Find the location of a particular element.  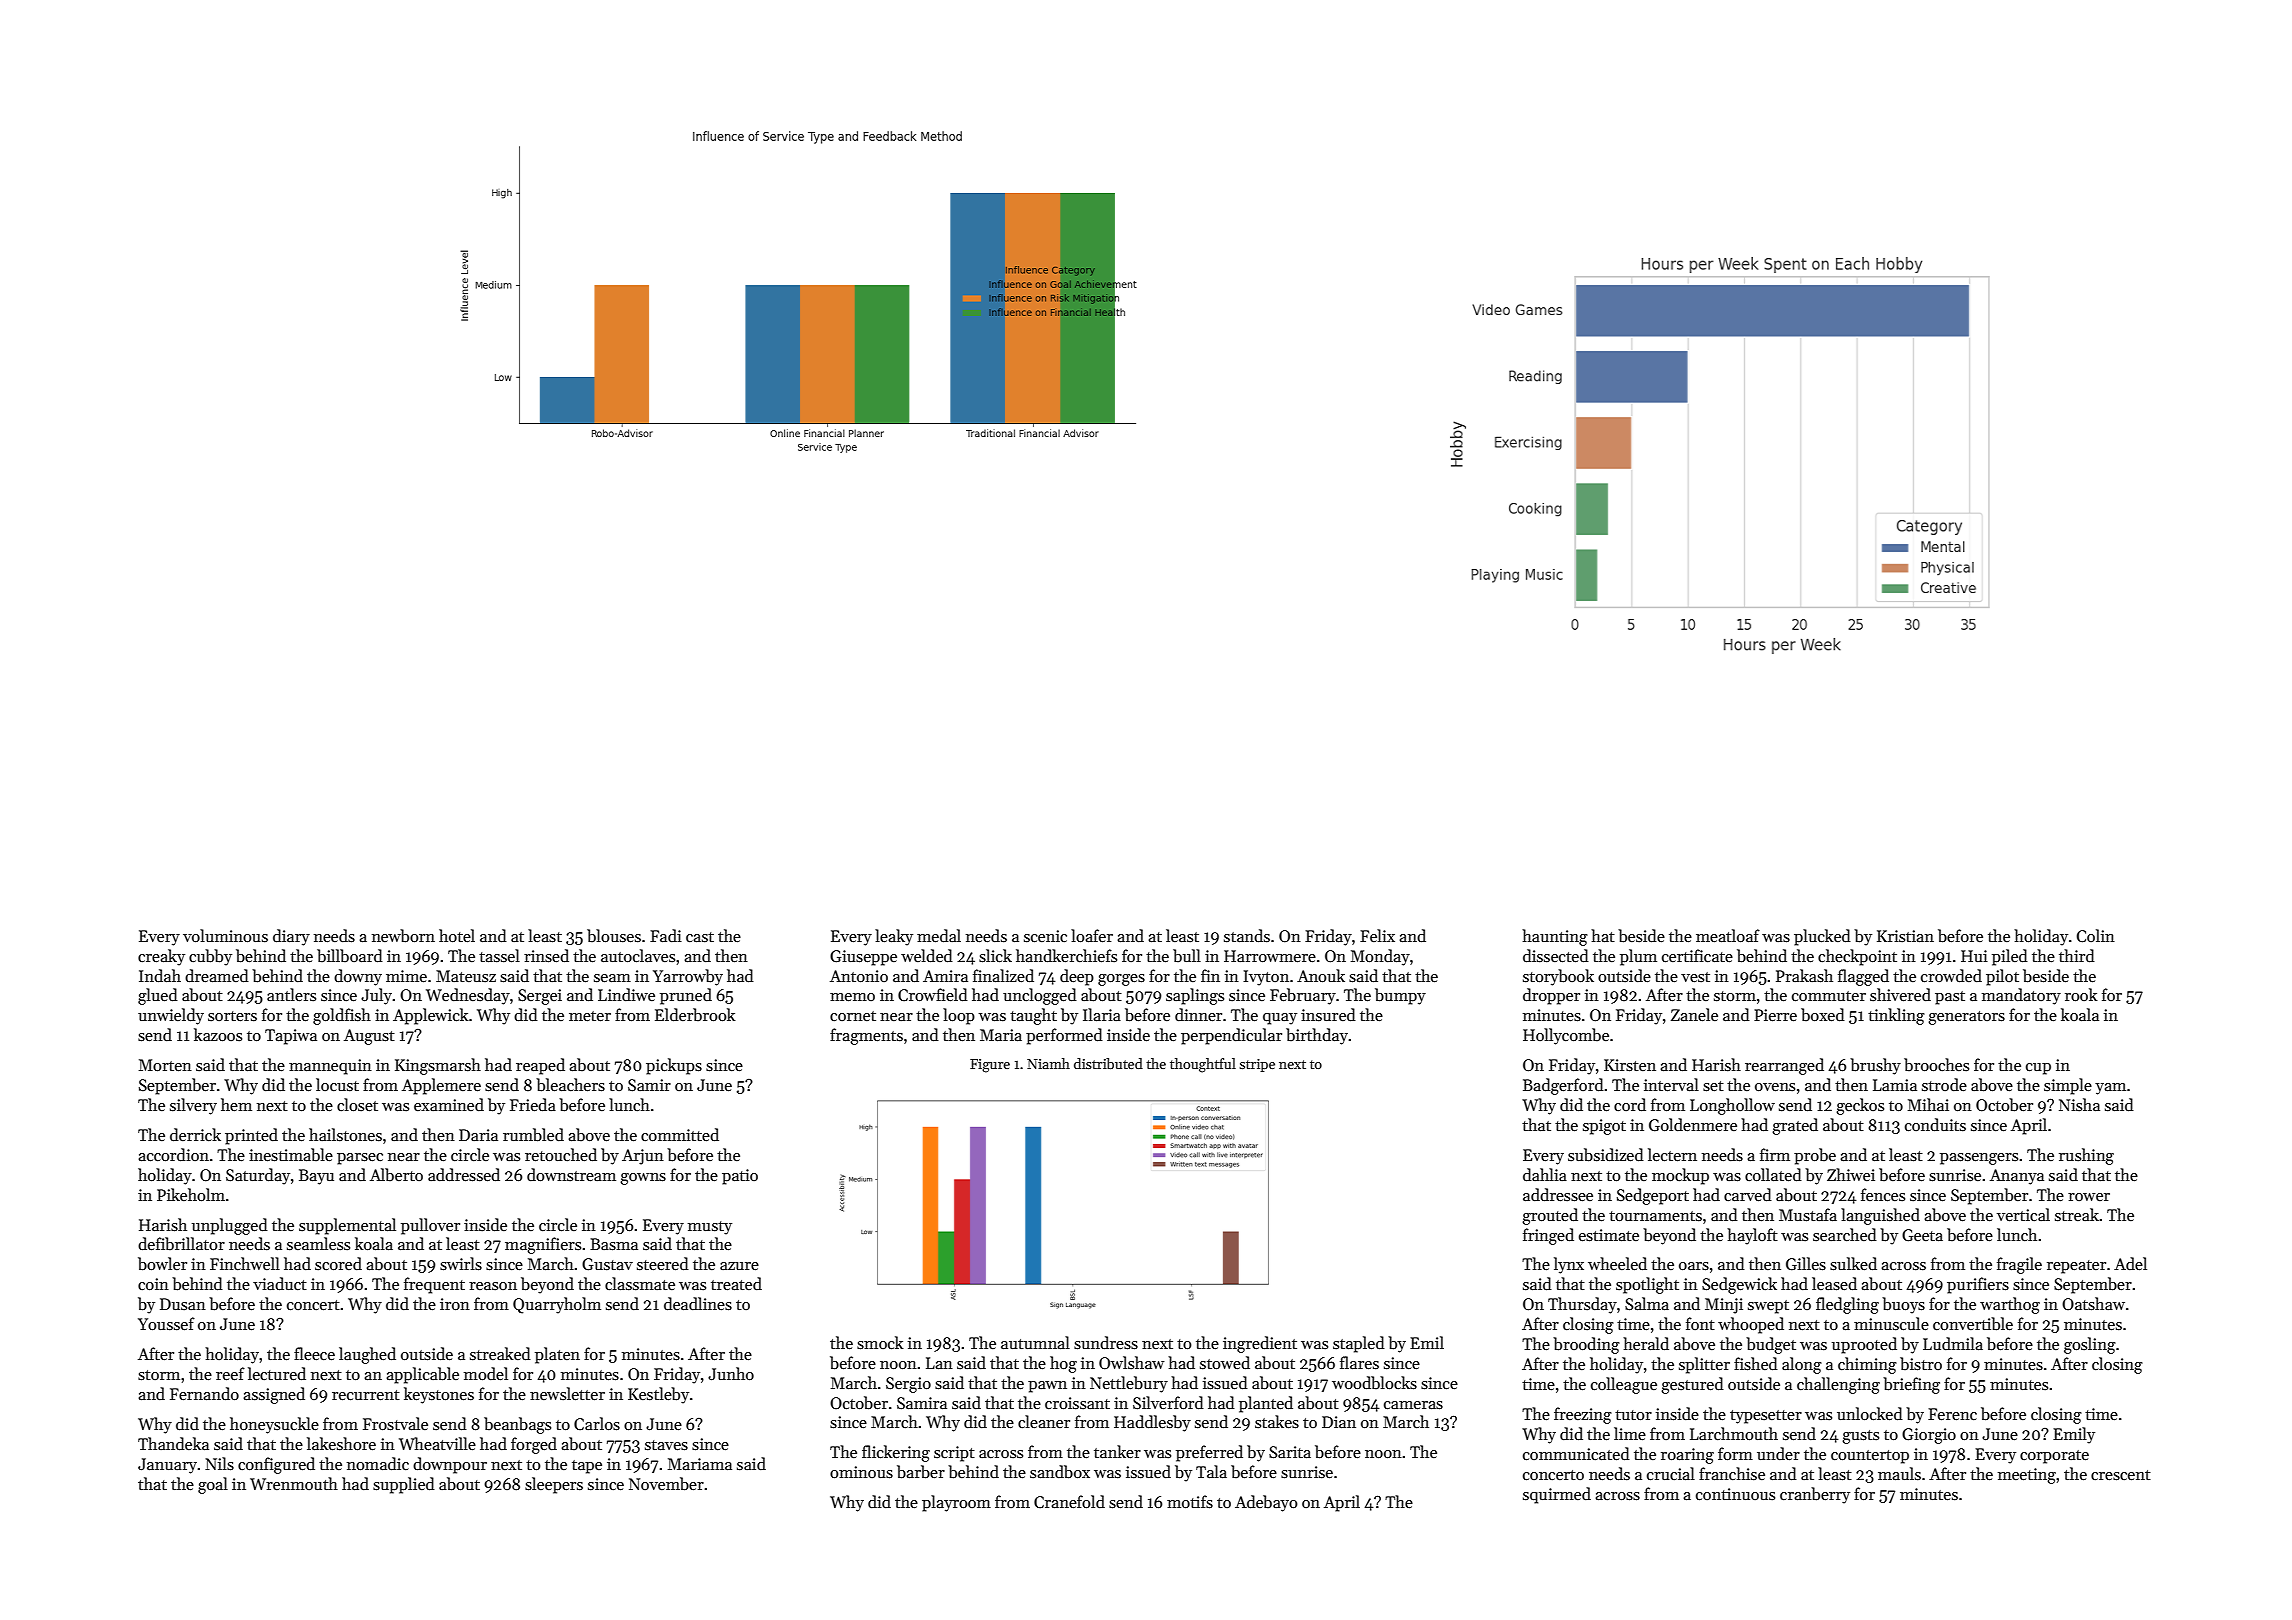

voluminous is located at coordinates (225, 935).
